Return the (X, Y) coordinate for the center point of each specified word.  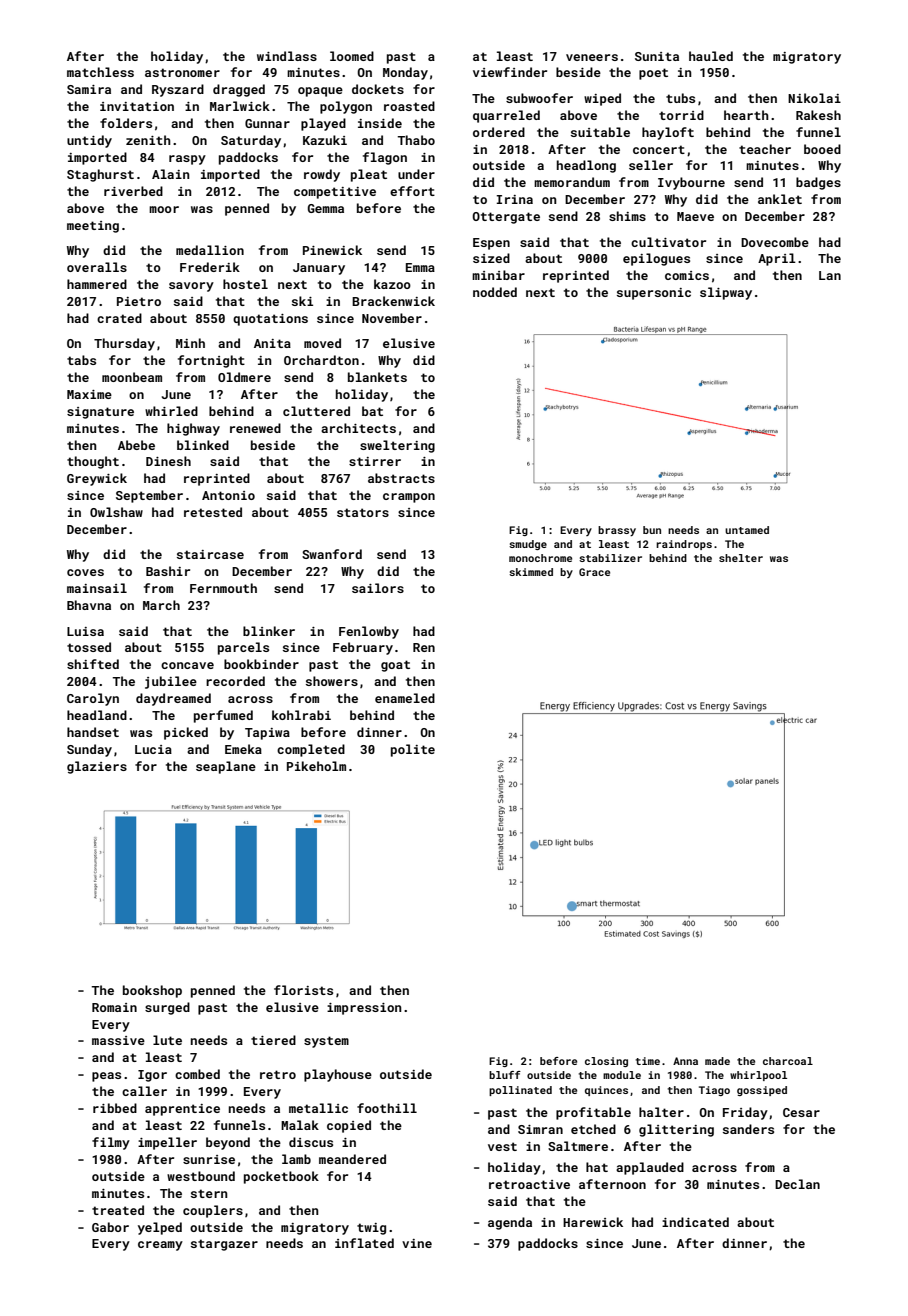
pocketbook (281, 1177)
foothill (387, 1108)
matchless (100, 72)
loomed (352, 56)
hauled (711, 56)
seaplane (226, 767)
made (717, 1061)
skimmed (531, 572)
